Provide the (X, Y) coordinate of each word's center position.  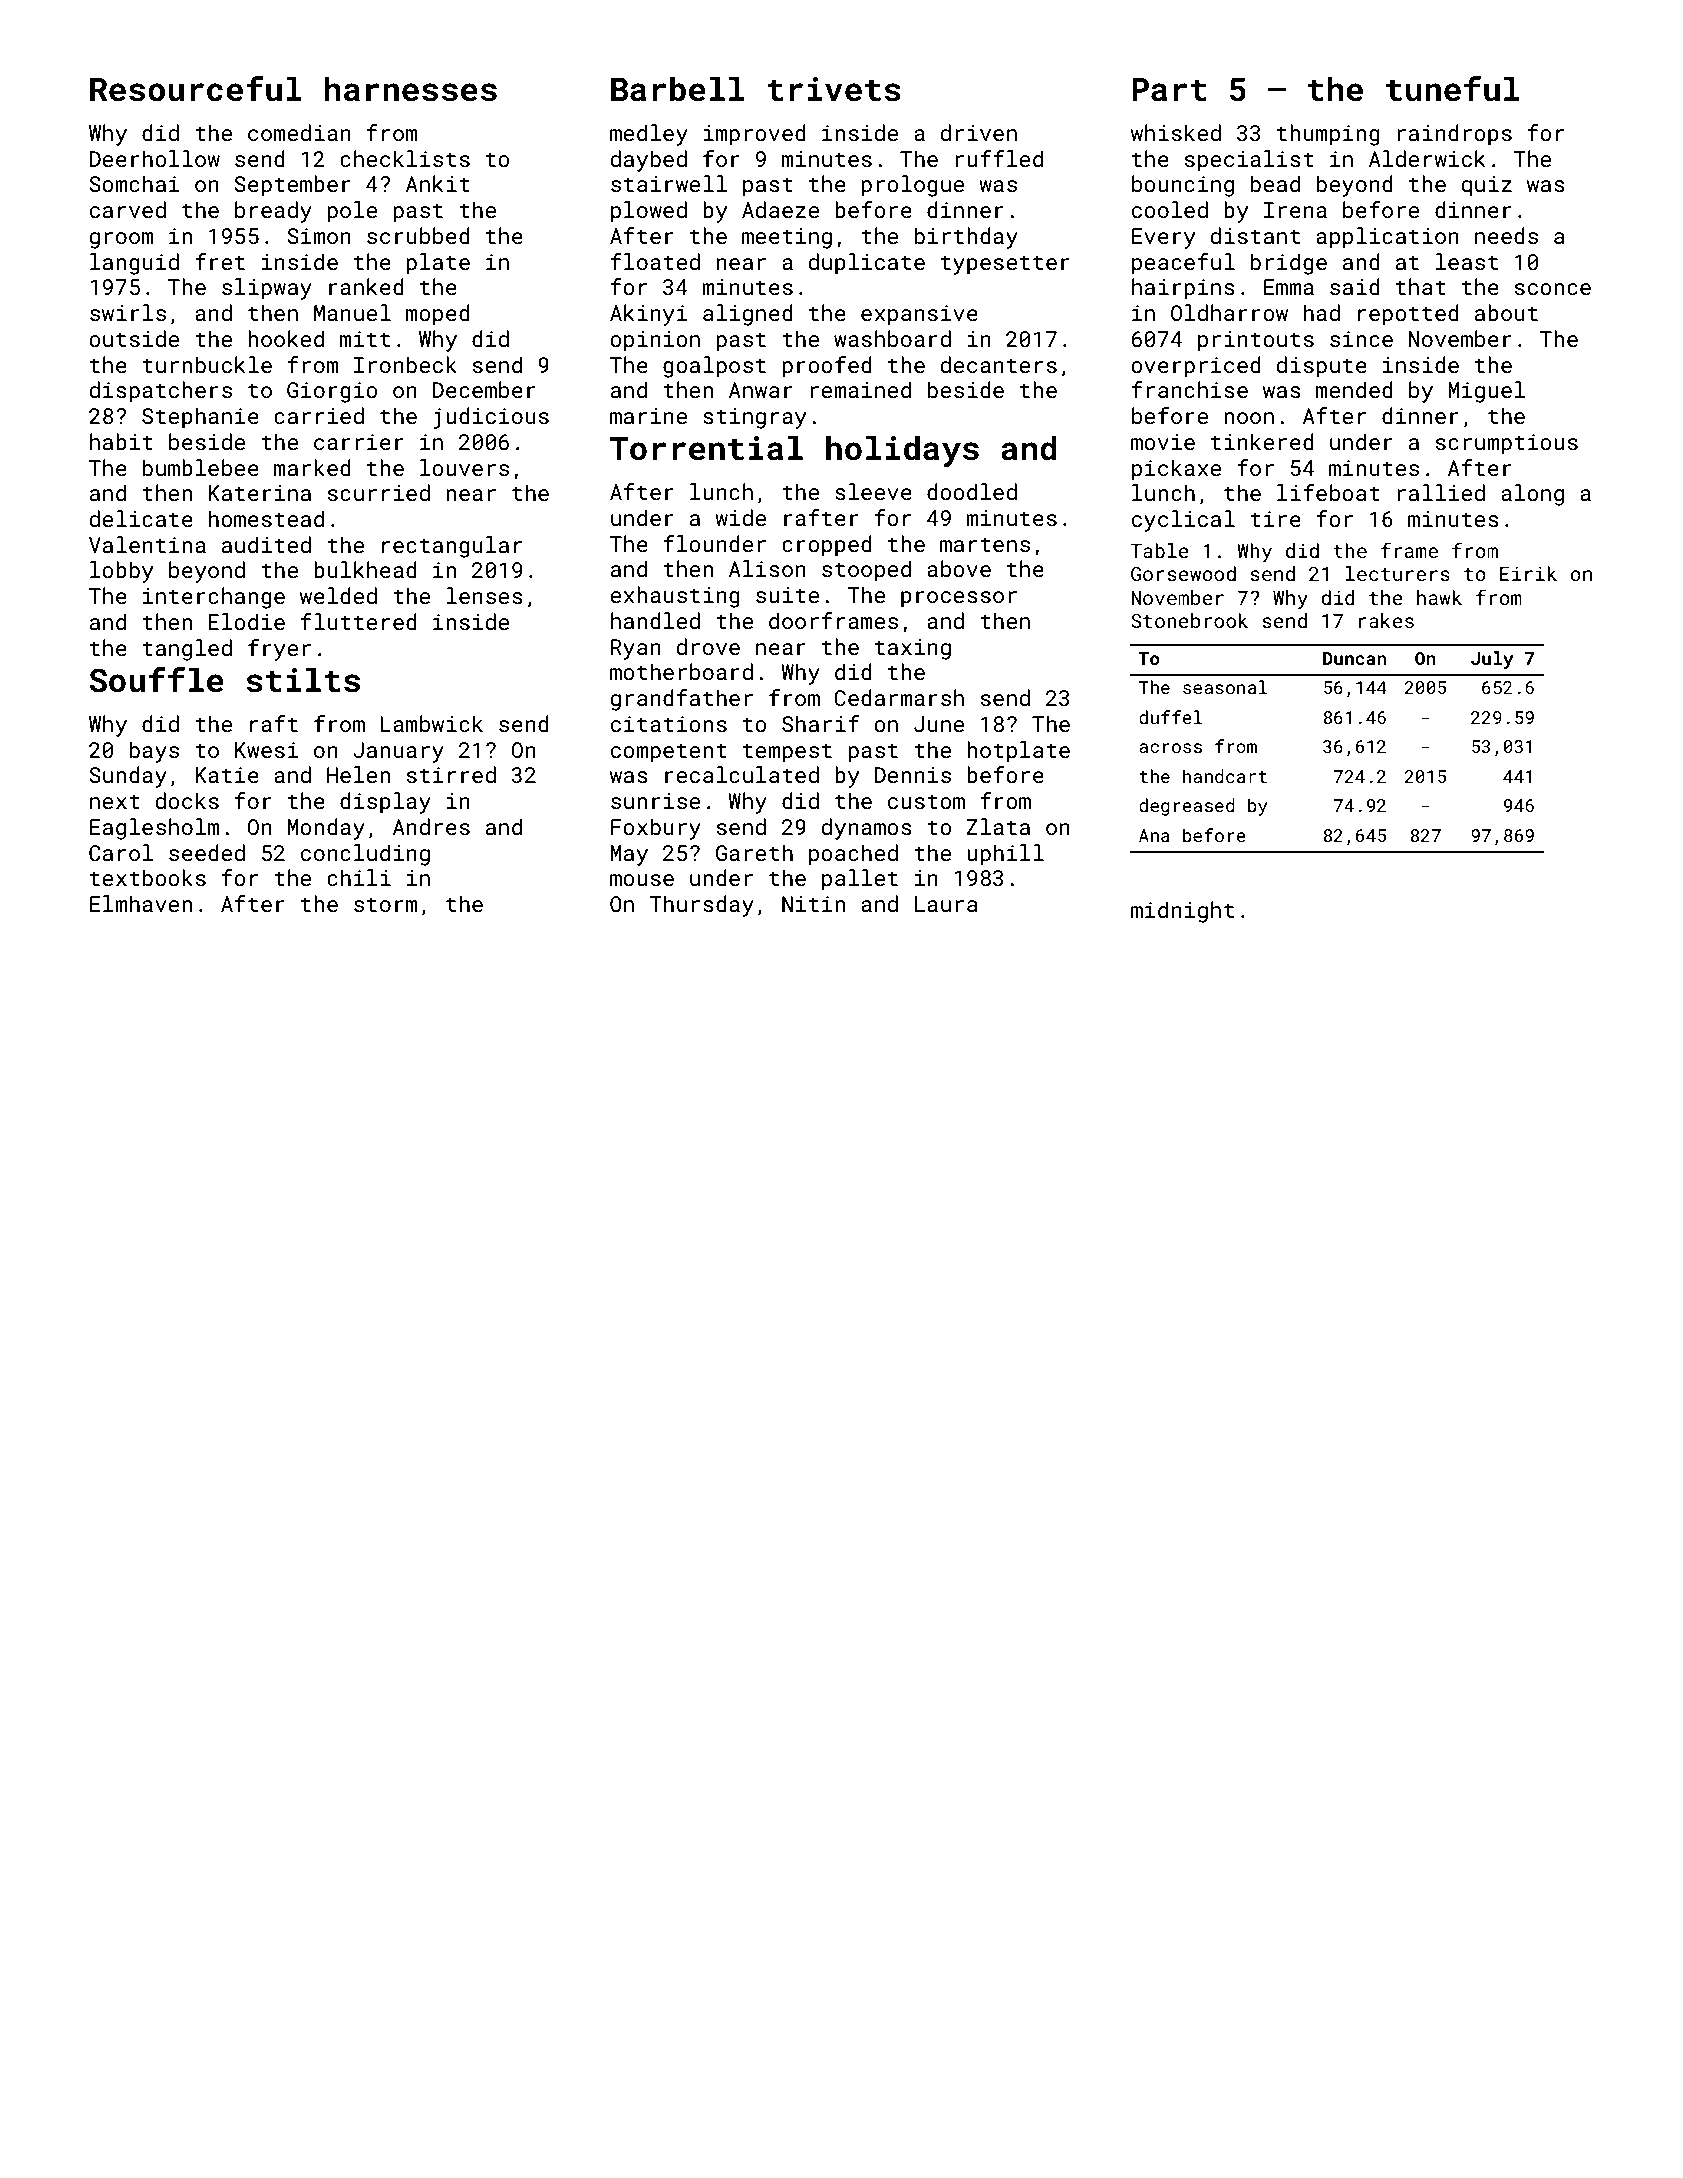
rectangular (452, 547)
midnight (1182, 912)
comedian (299, 132)
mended (1354, 389)
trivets (834, 89)
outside (134, 338)
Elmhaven (141, 903)
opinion (655, 341)
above (959, 568)
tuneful (1452, 89)
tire (1275, 519)
